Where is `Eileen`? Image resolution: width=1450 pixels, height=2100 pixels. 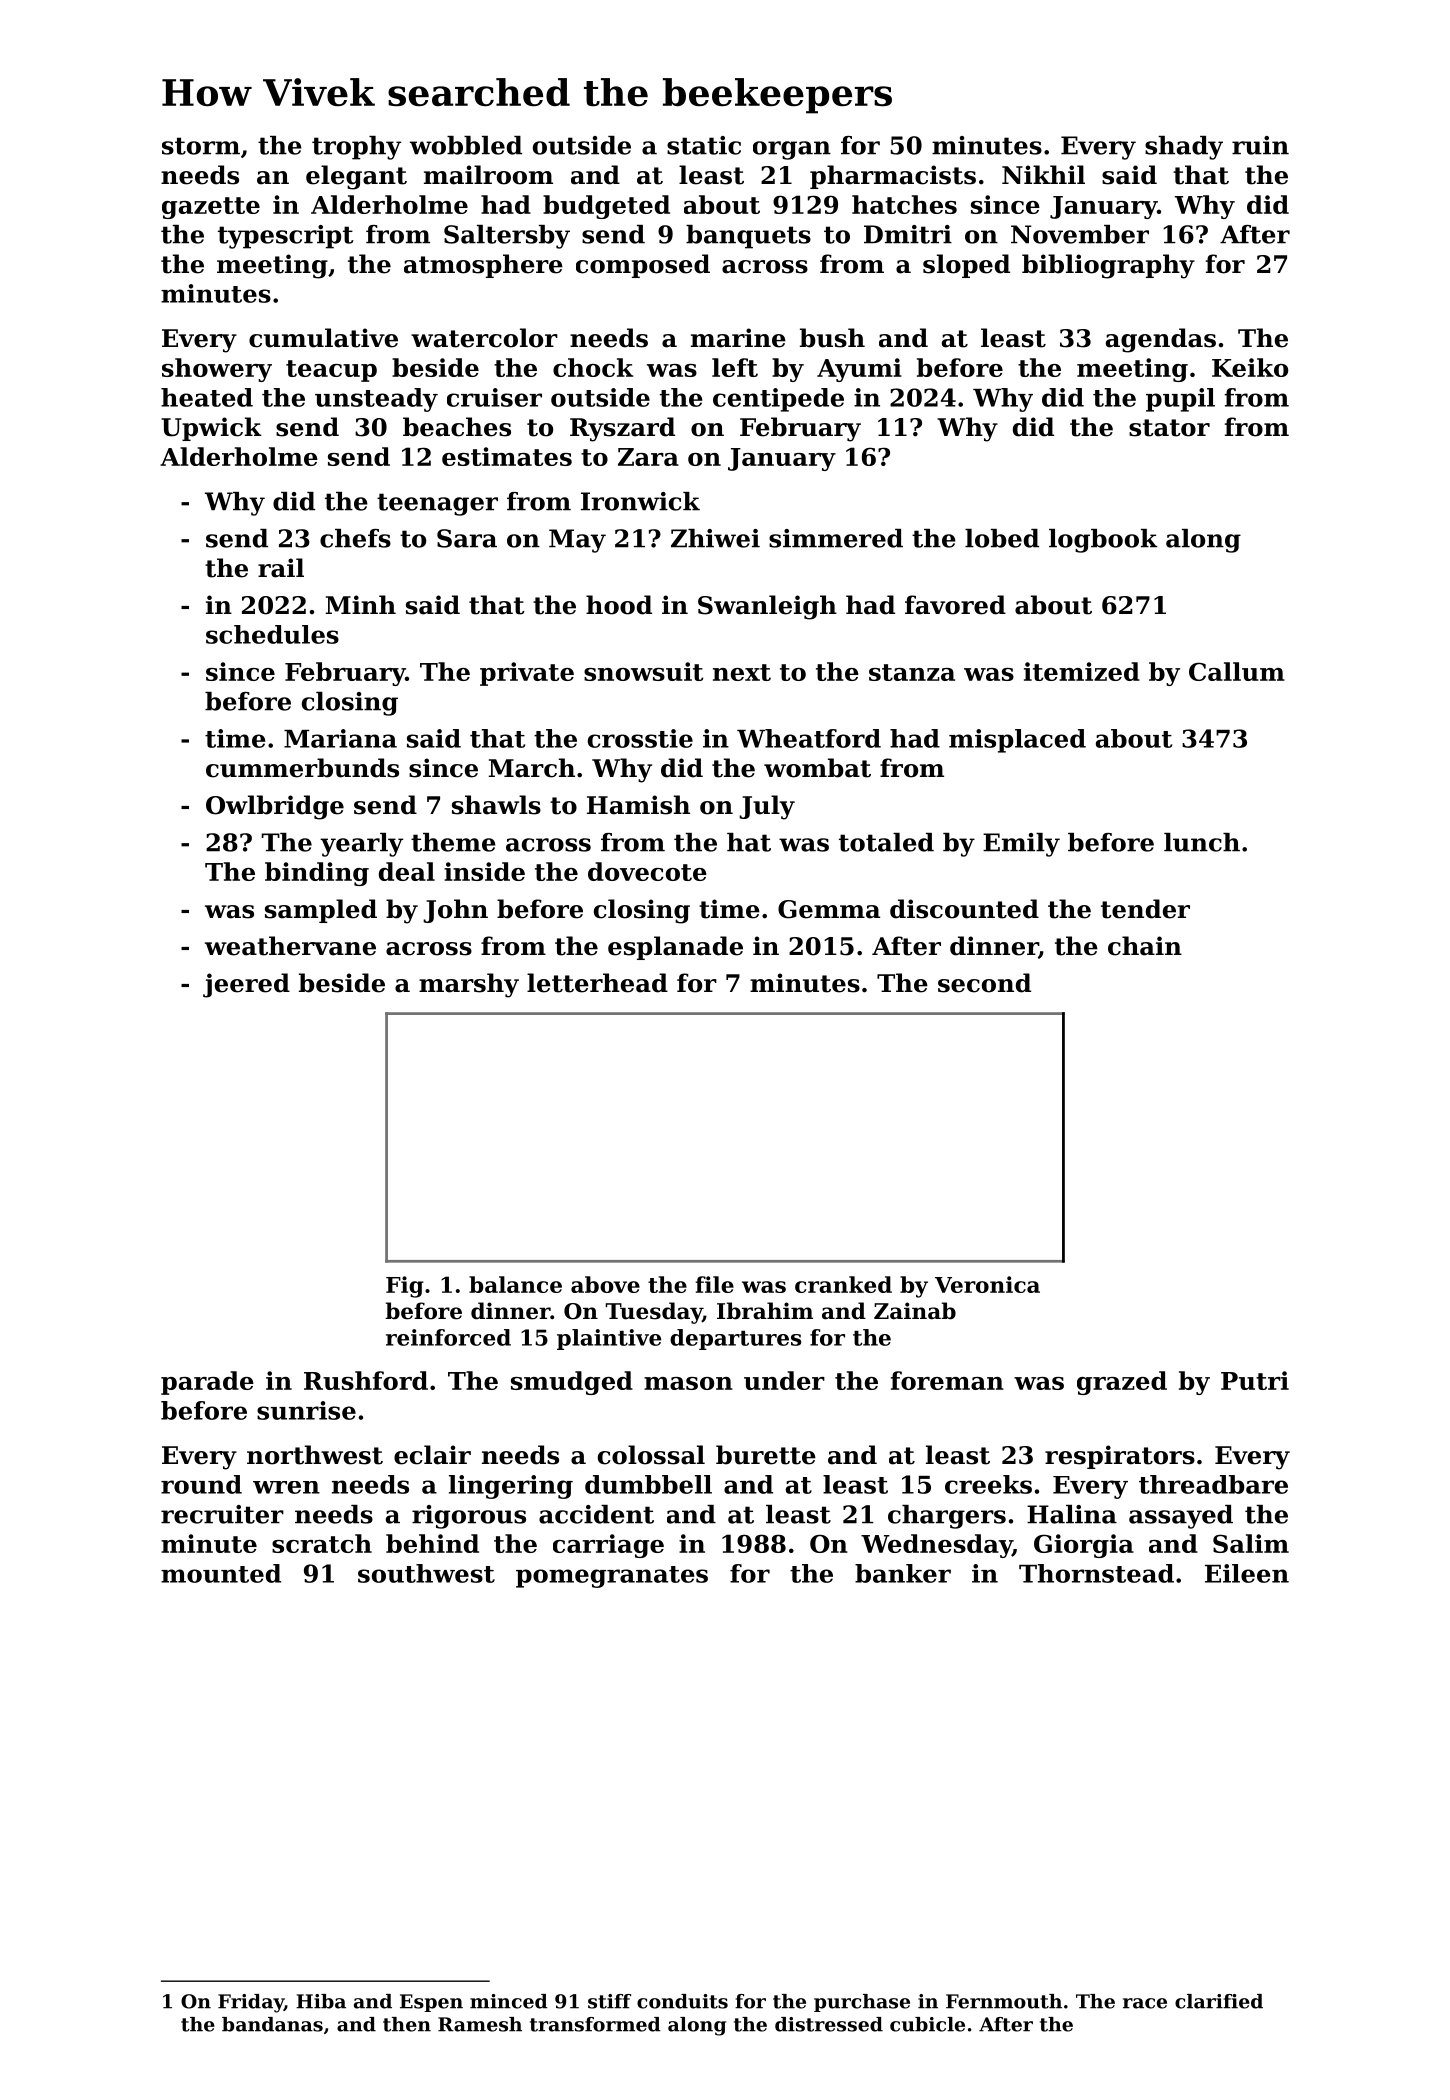
Eileen is located at coordinates (1247, 1573).
